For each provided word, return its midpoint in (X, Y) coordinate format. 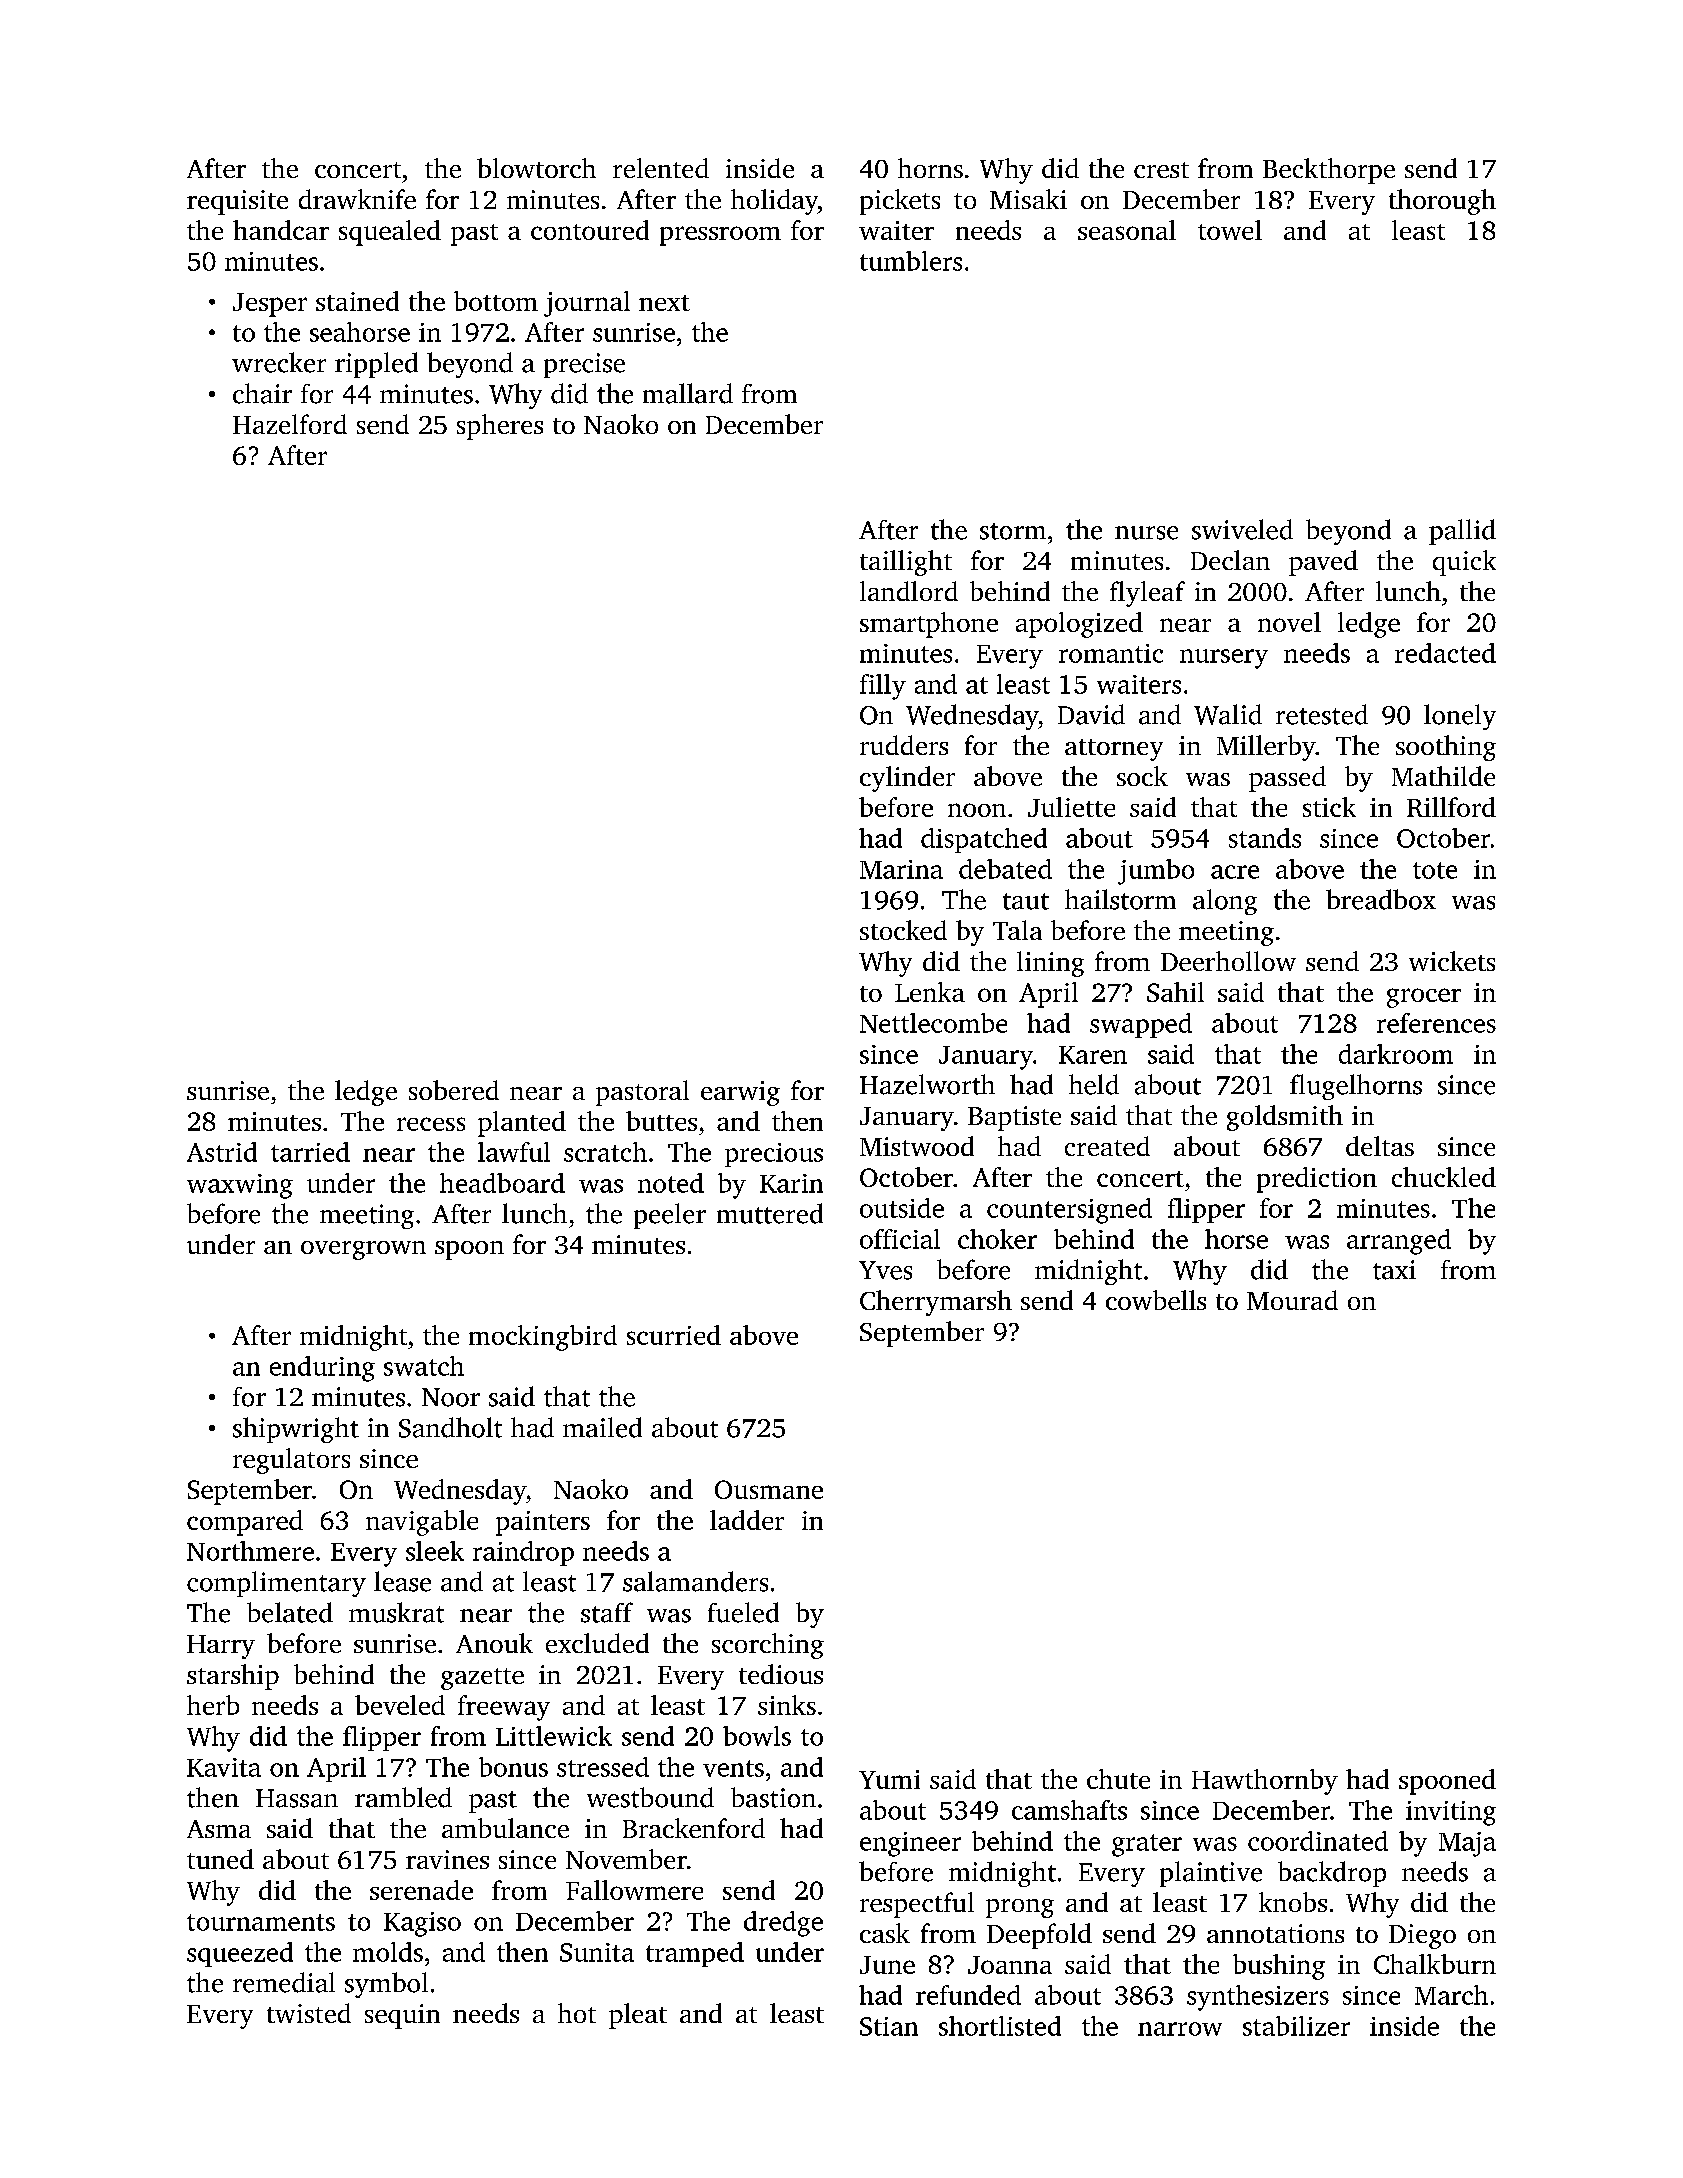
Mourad (1292, 1300)
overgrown (363, 1250)
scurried (674, 1335)
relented (661, 168)
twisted (309, 2013)
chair (262, 393)
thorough (1442, 202)
